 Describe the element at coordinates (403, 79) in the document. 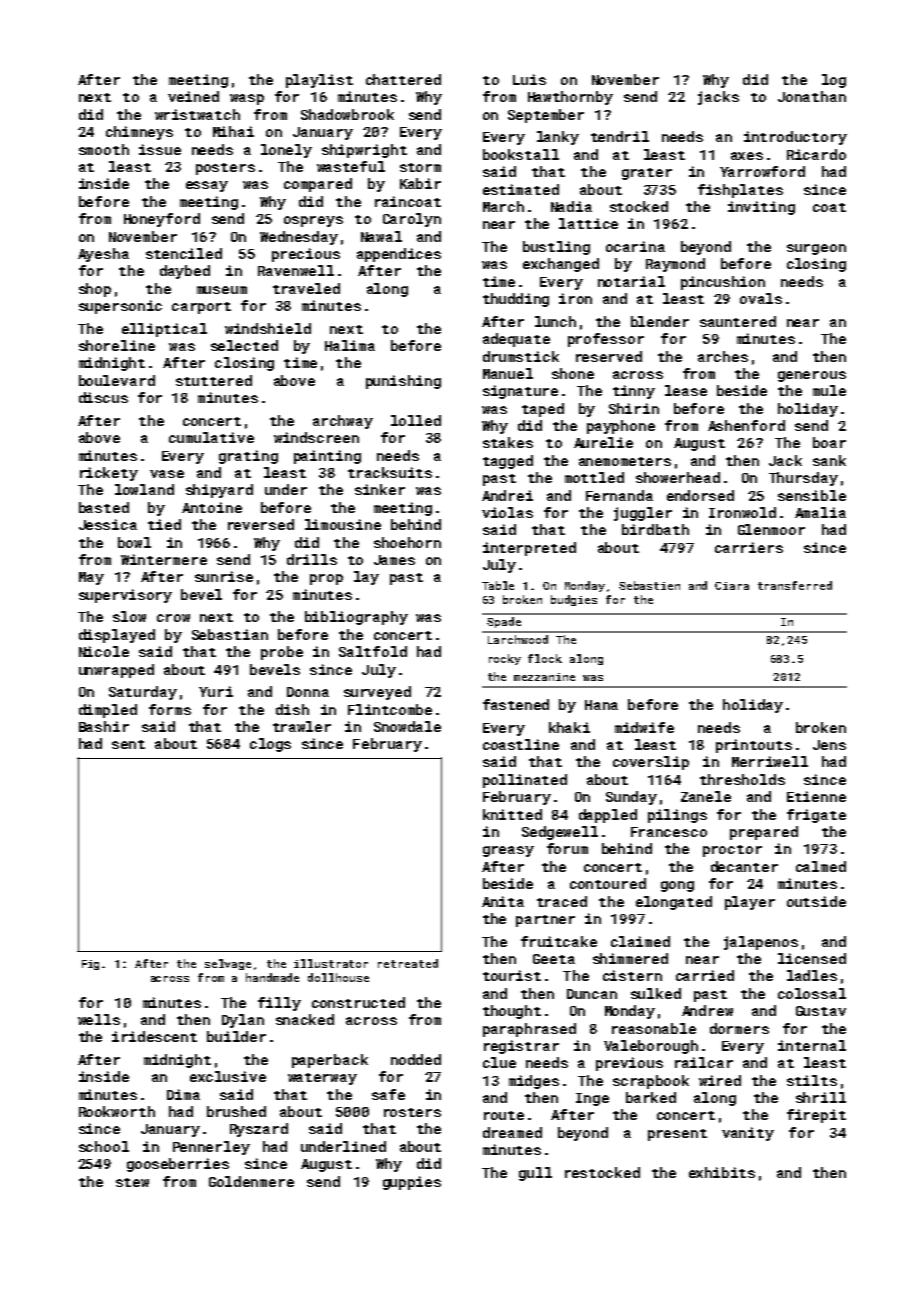

I see `chattered` at that location.
